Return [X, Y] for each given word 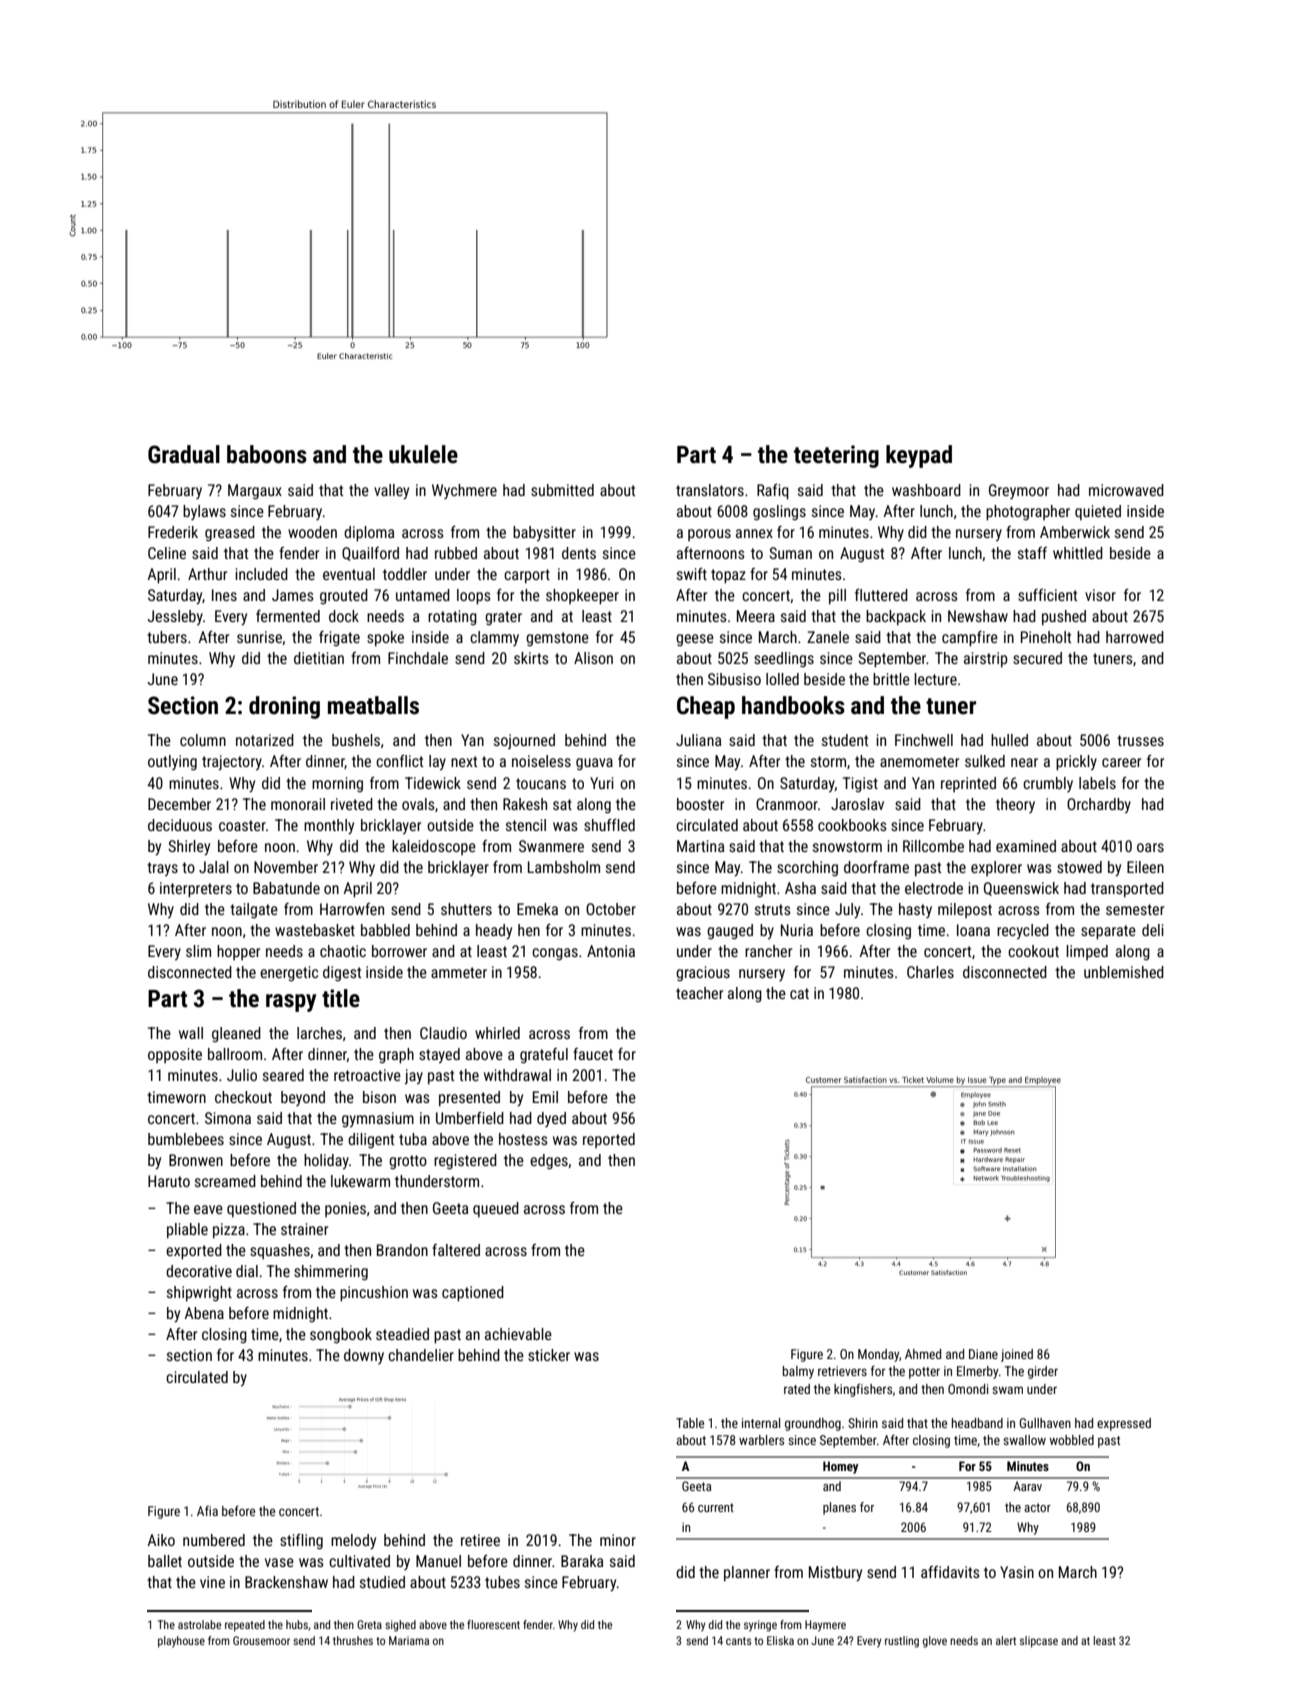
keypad [919, 456]
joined [1017, 1355]
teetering [836, 456]
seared [283, 1075]
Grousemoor [261, 1640]
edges [549, 1162]
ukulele [423, 454]
